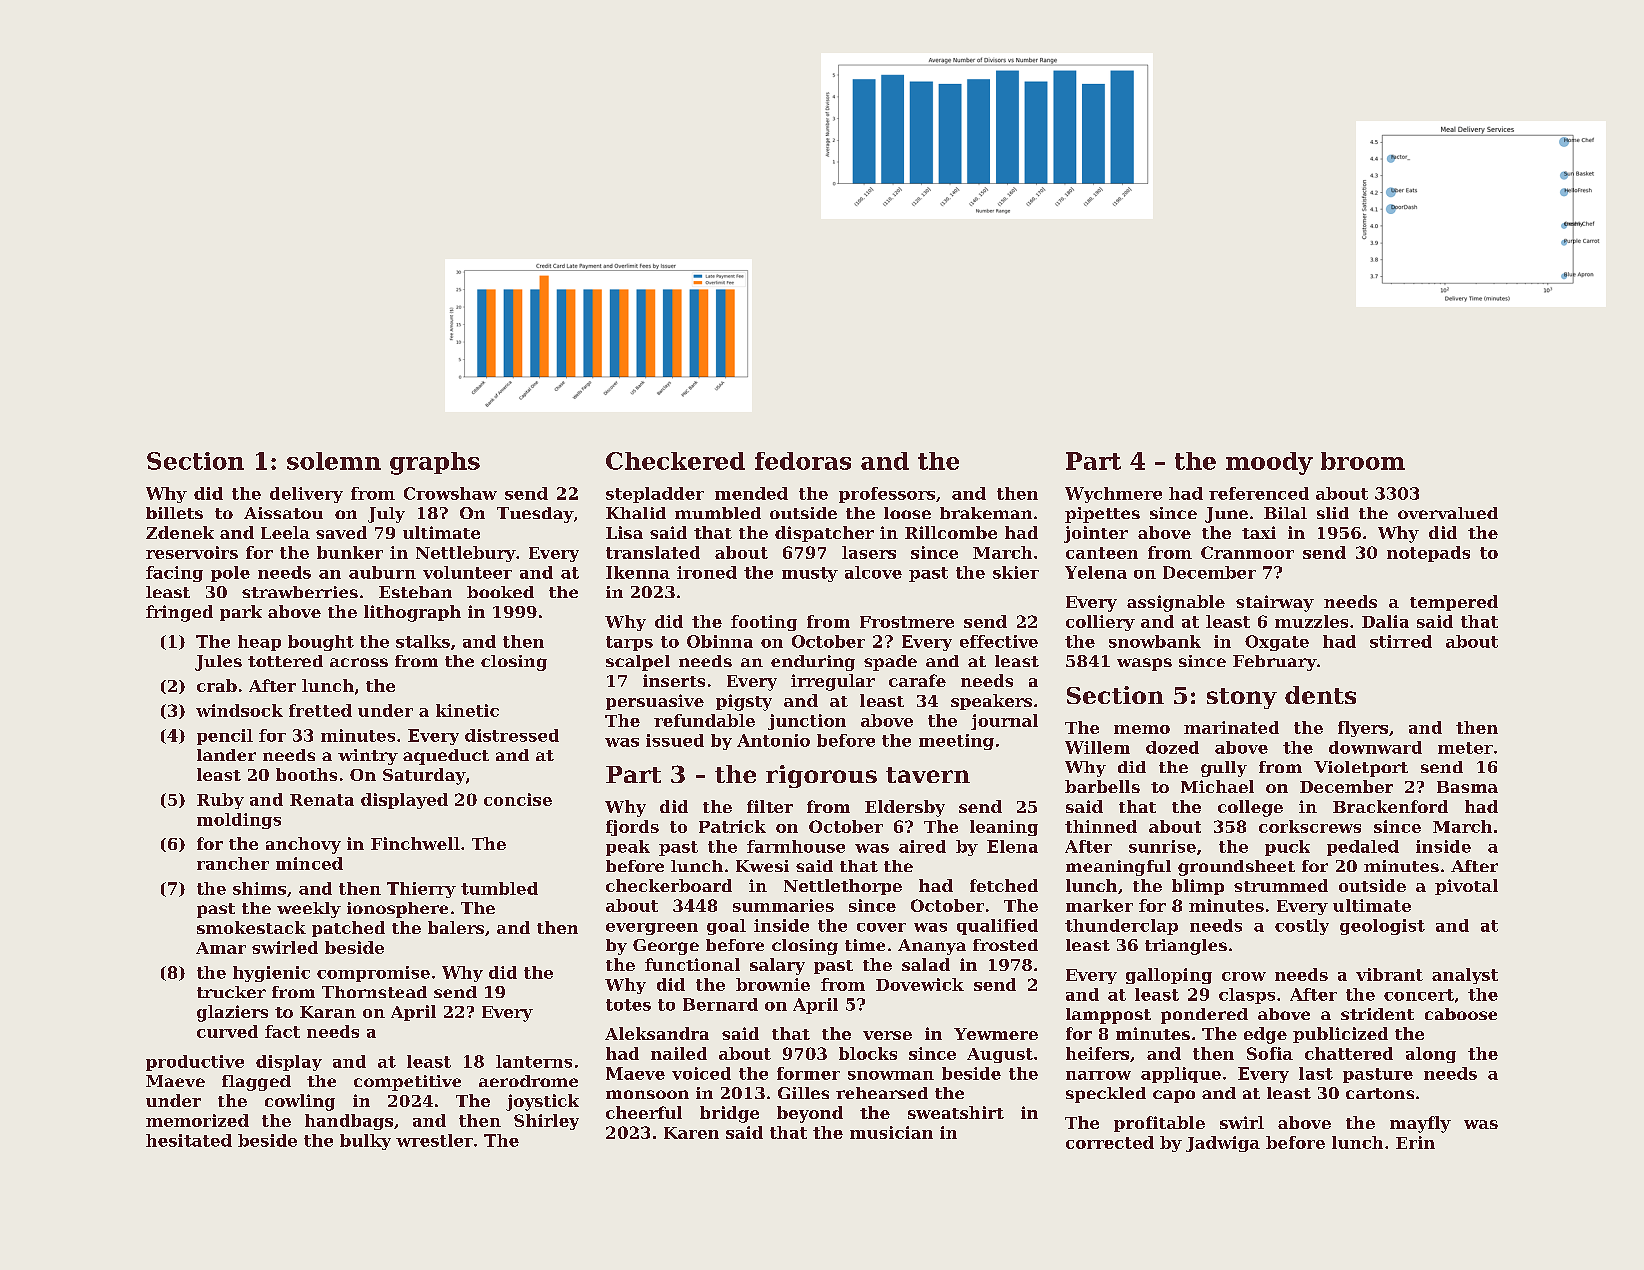  What do you see at coordinates (1461, 1014) in the page?
I see `caboose` at bounding box center [1461, 1014].
